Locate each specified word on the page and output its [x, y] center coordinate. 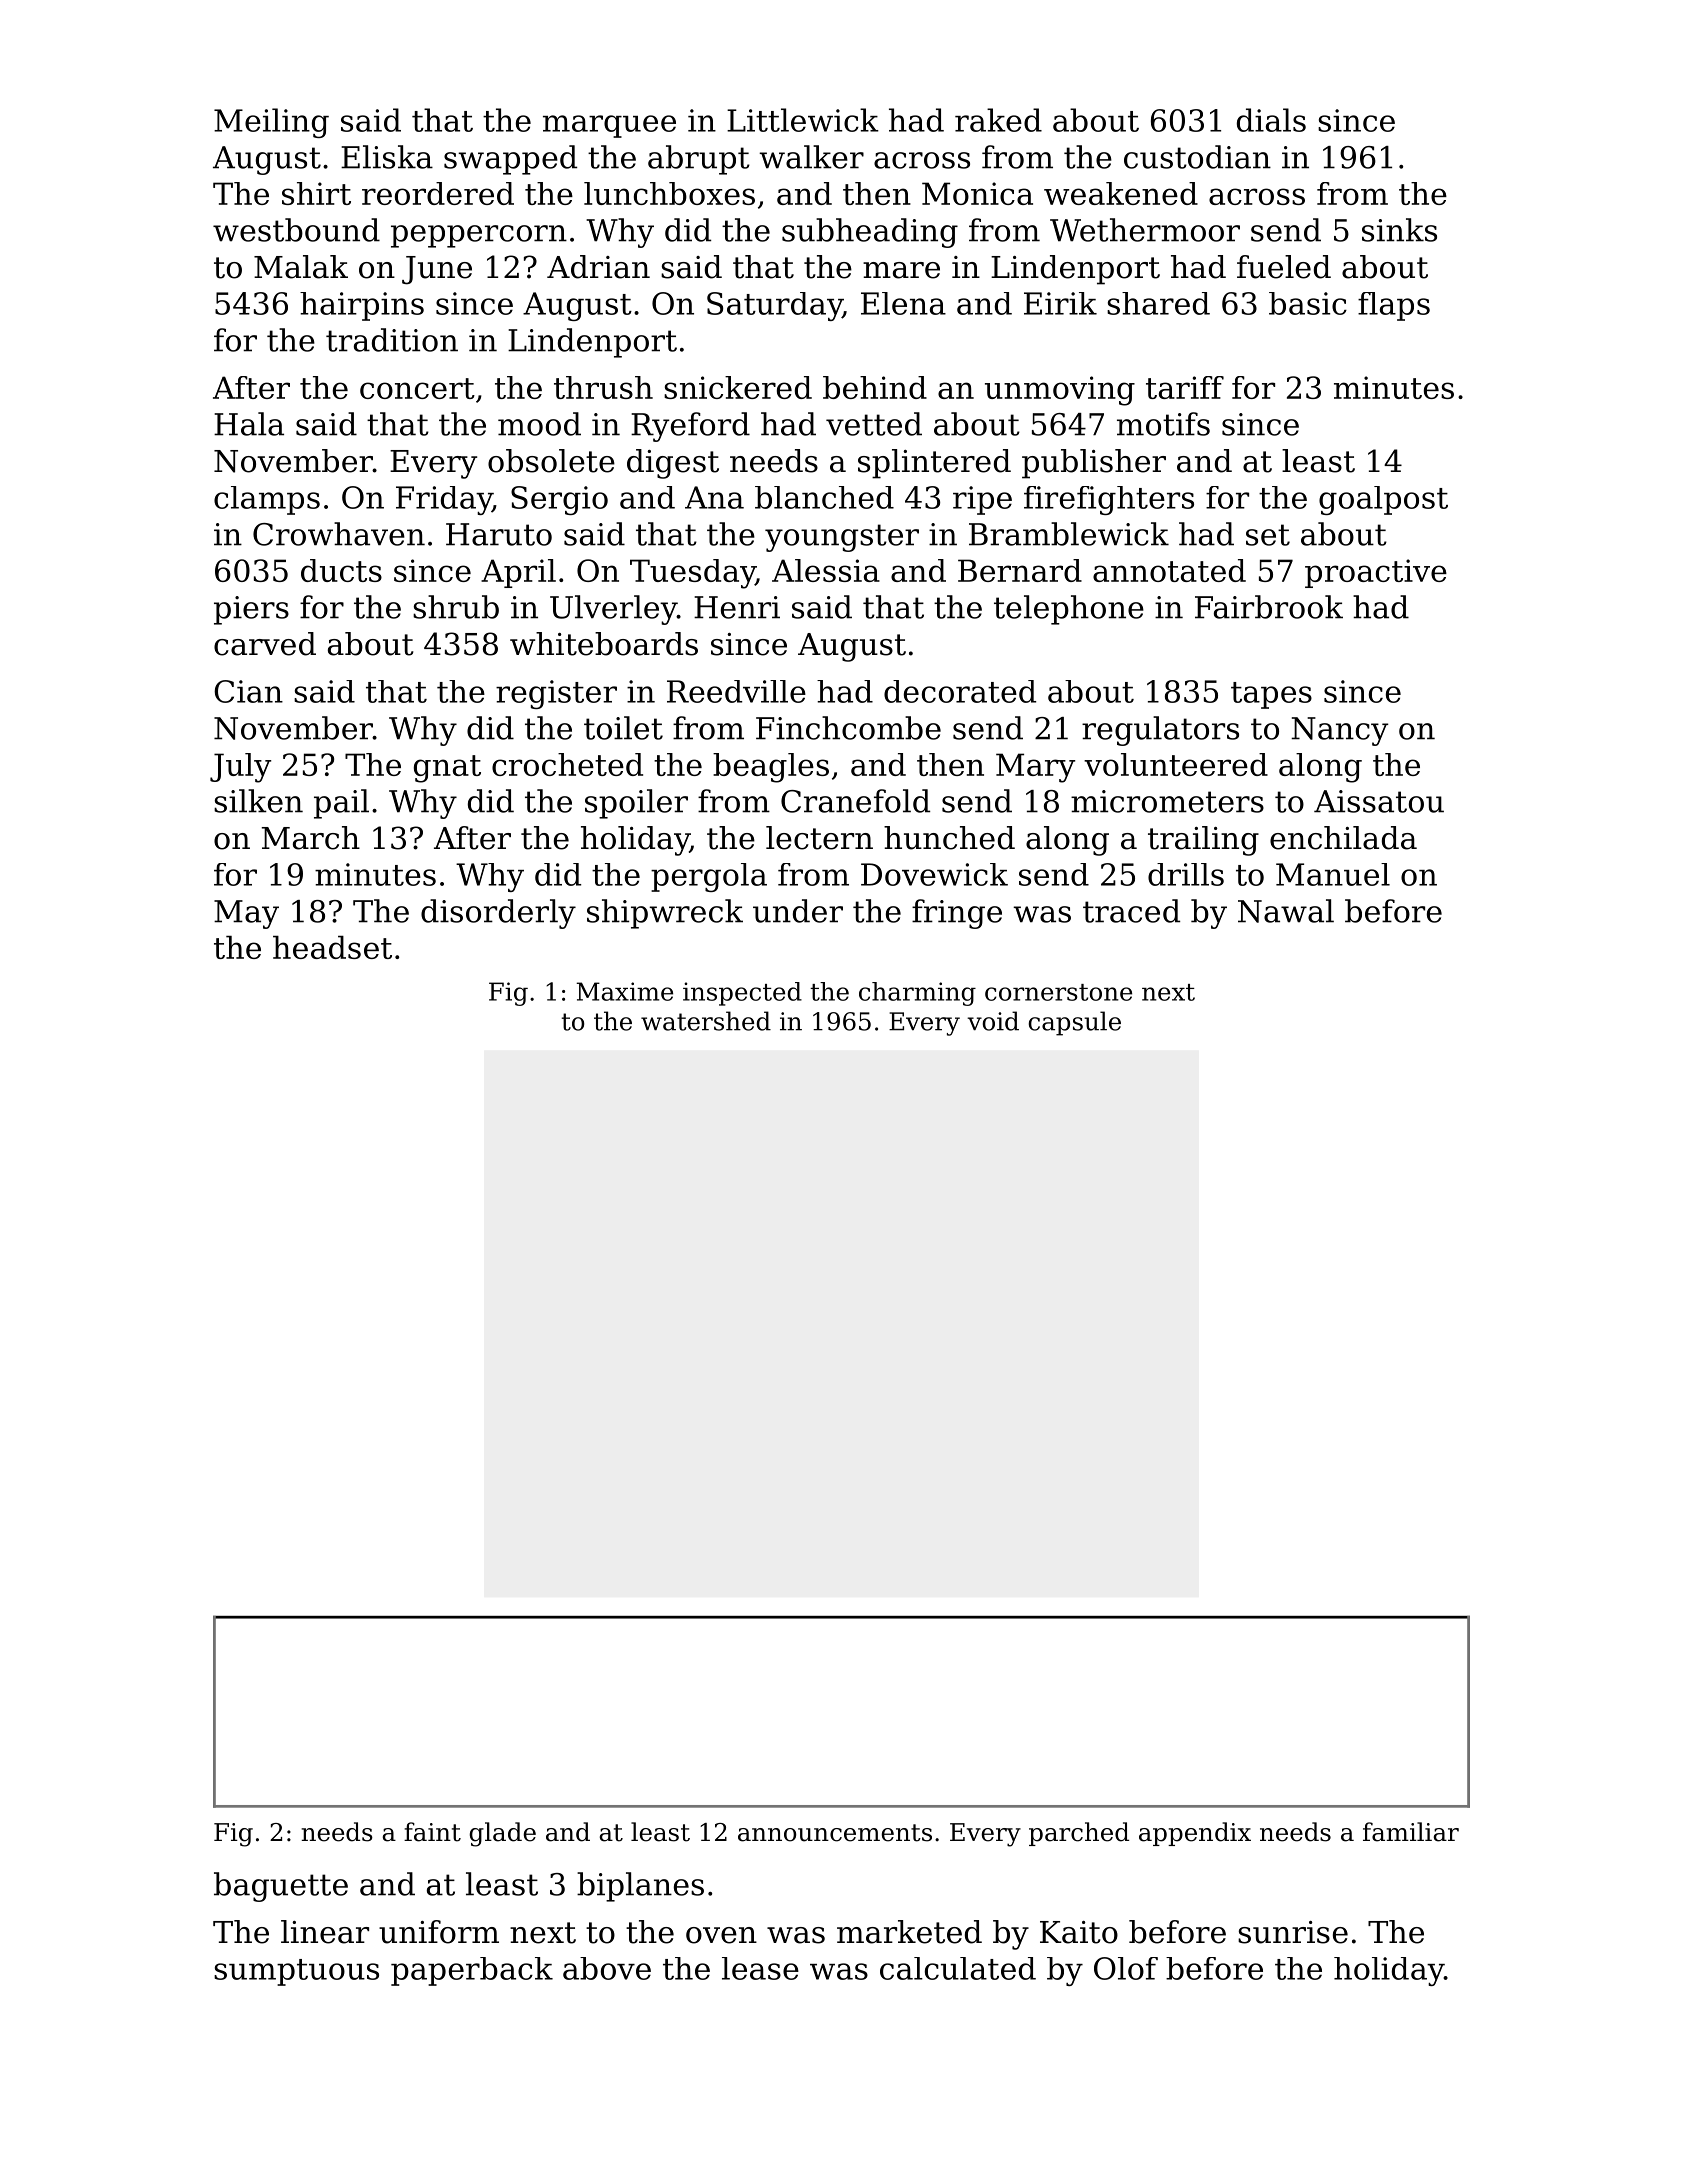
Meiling [271, 123]
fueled [1284, 267]
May [246, 914]
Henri [737, 607]
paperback [472, 1971]
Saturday [774, 306]
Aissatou [1379, 801]
